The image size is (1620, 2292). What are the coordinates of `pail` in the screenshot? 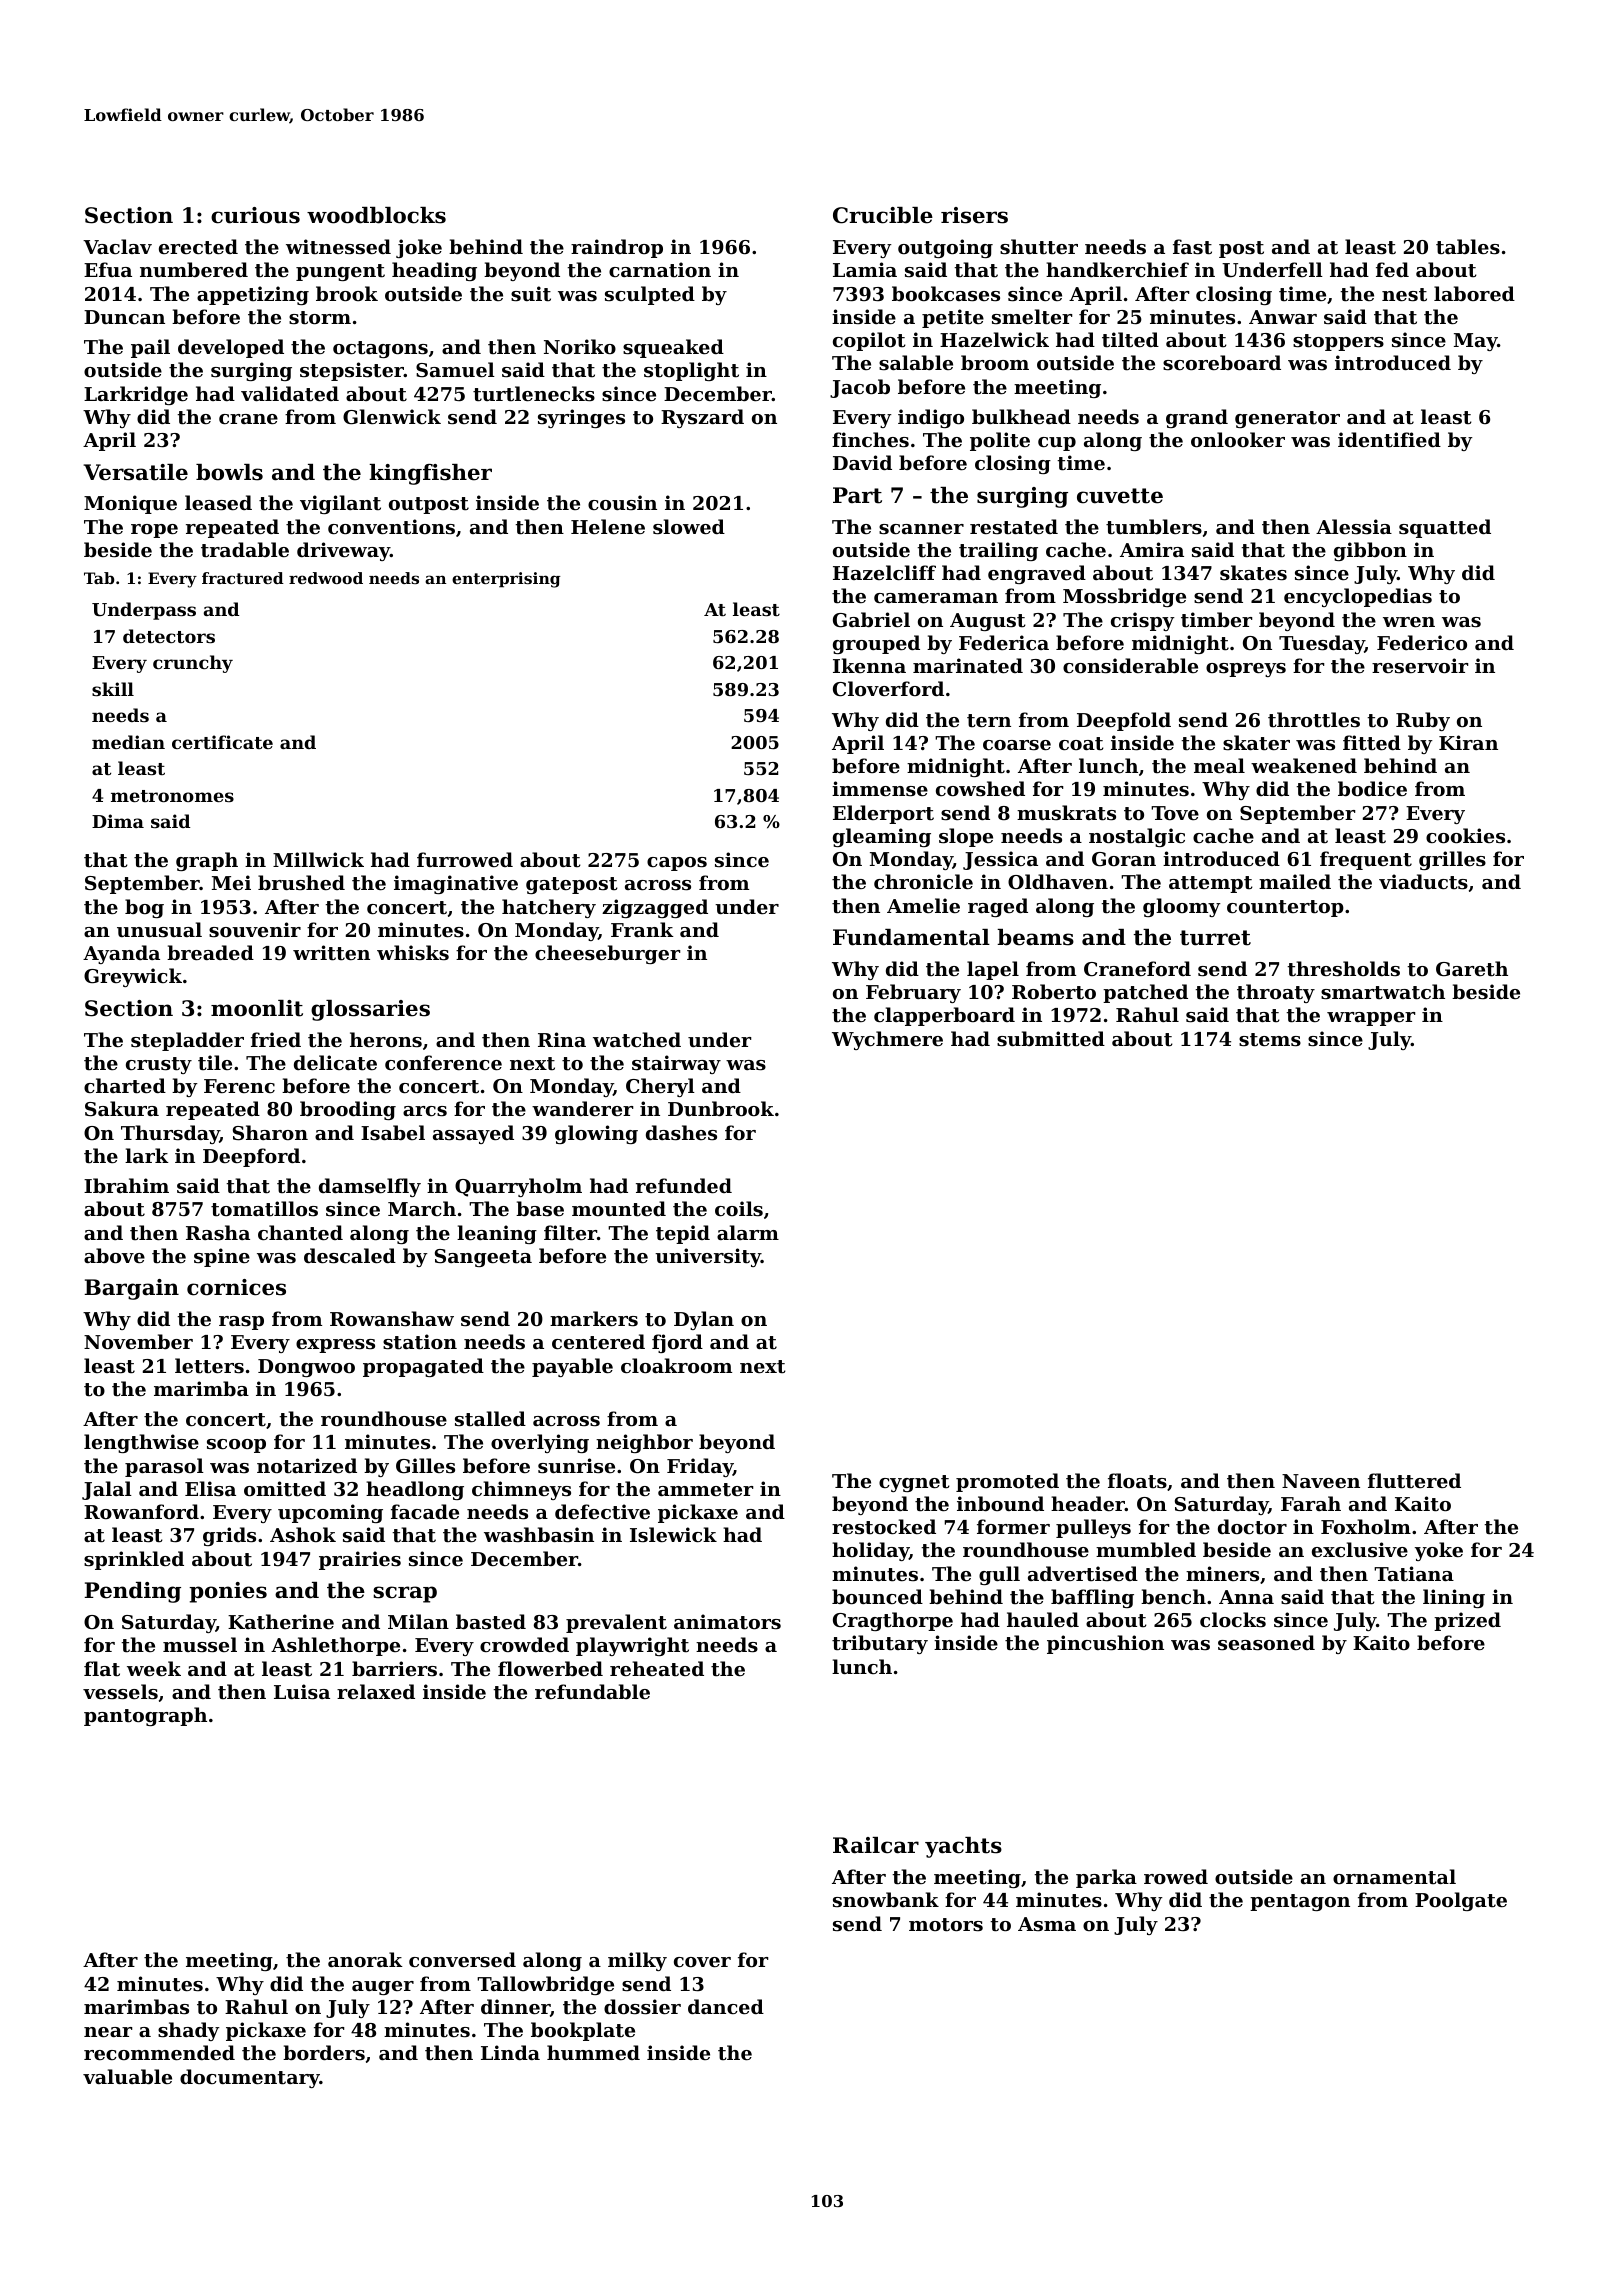 It's located at (150, 348).
